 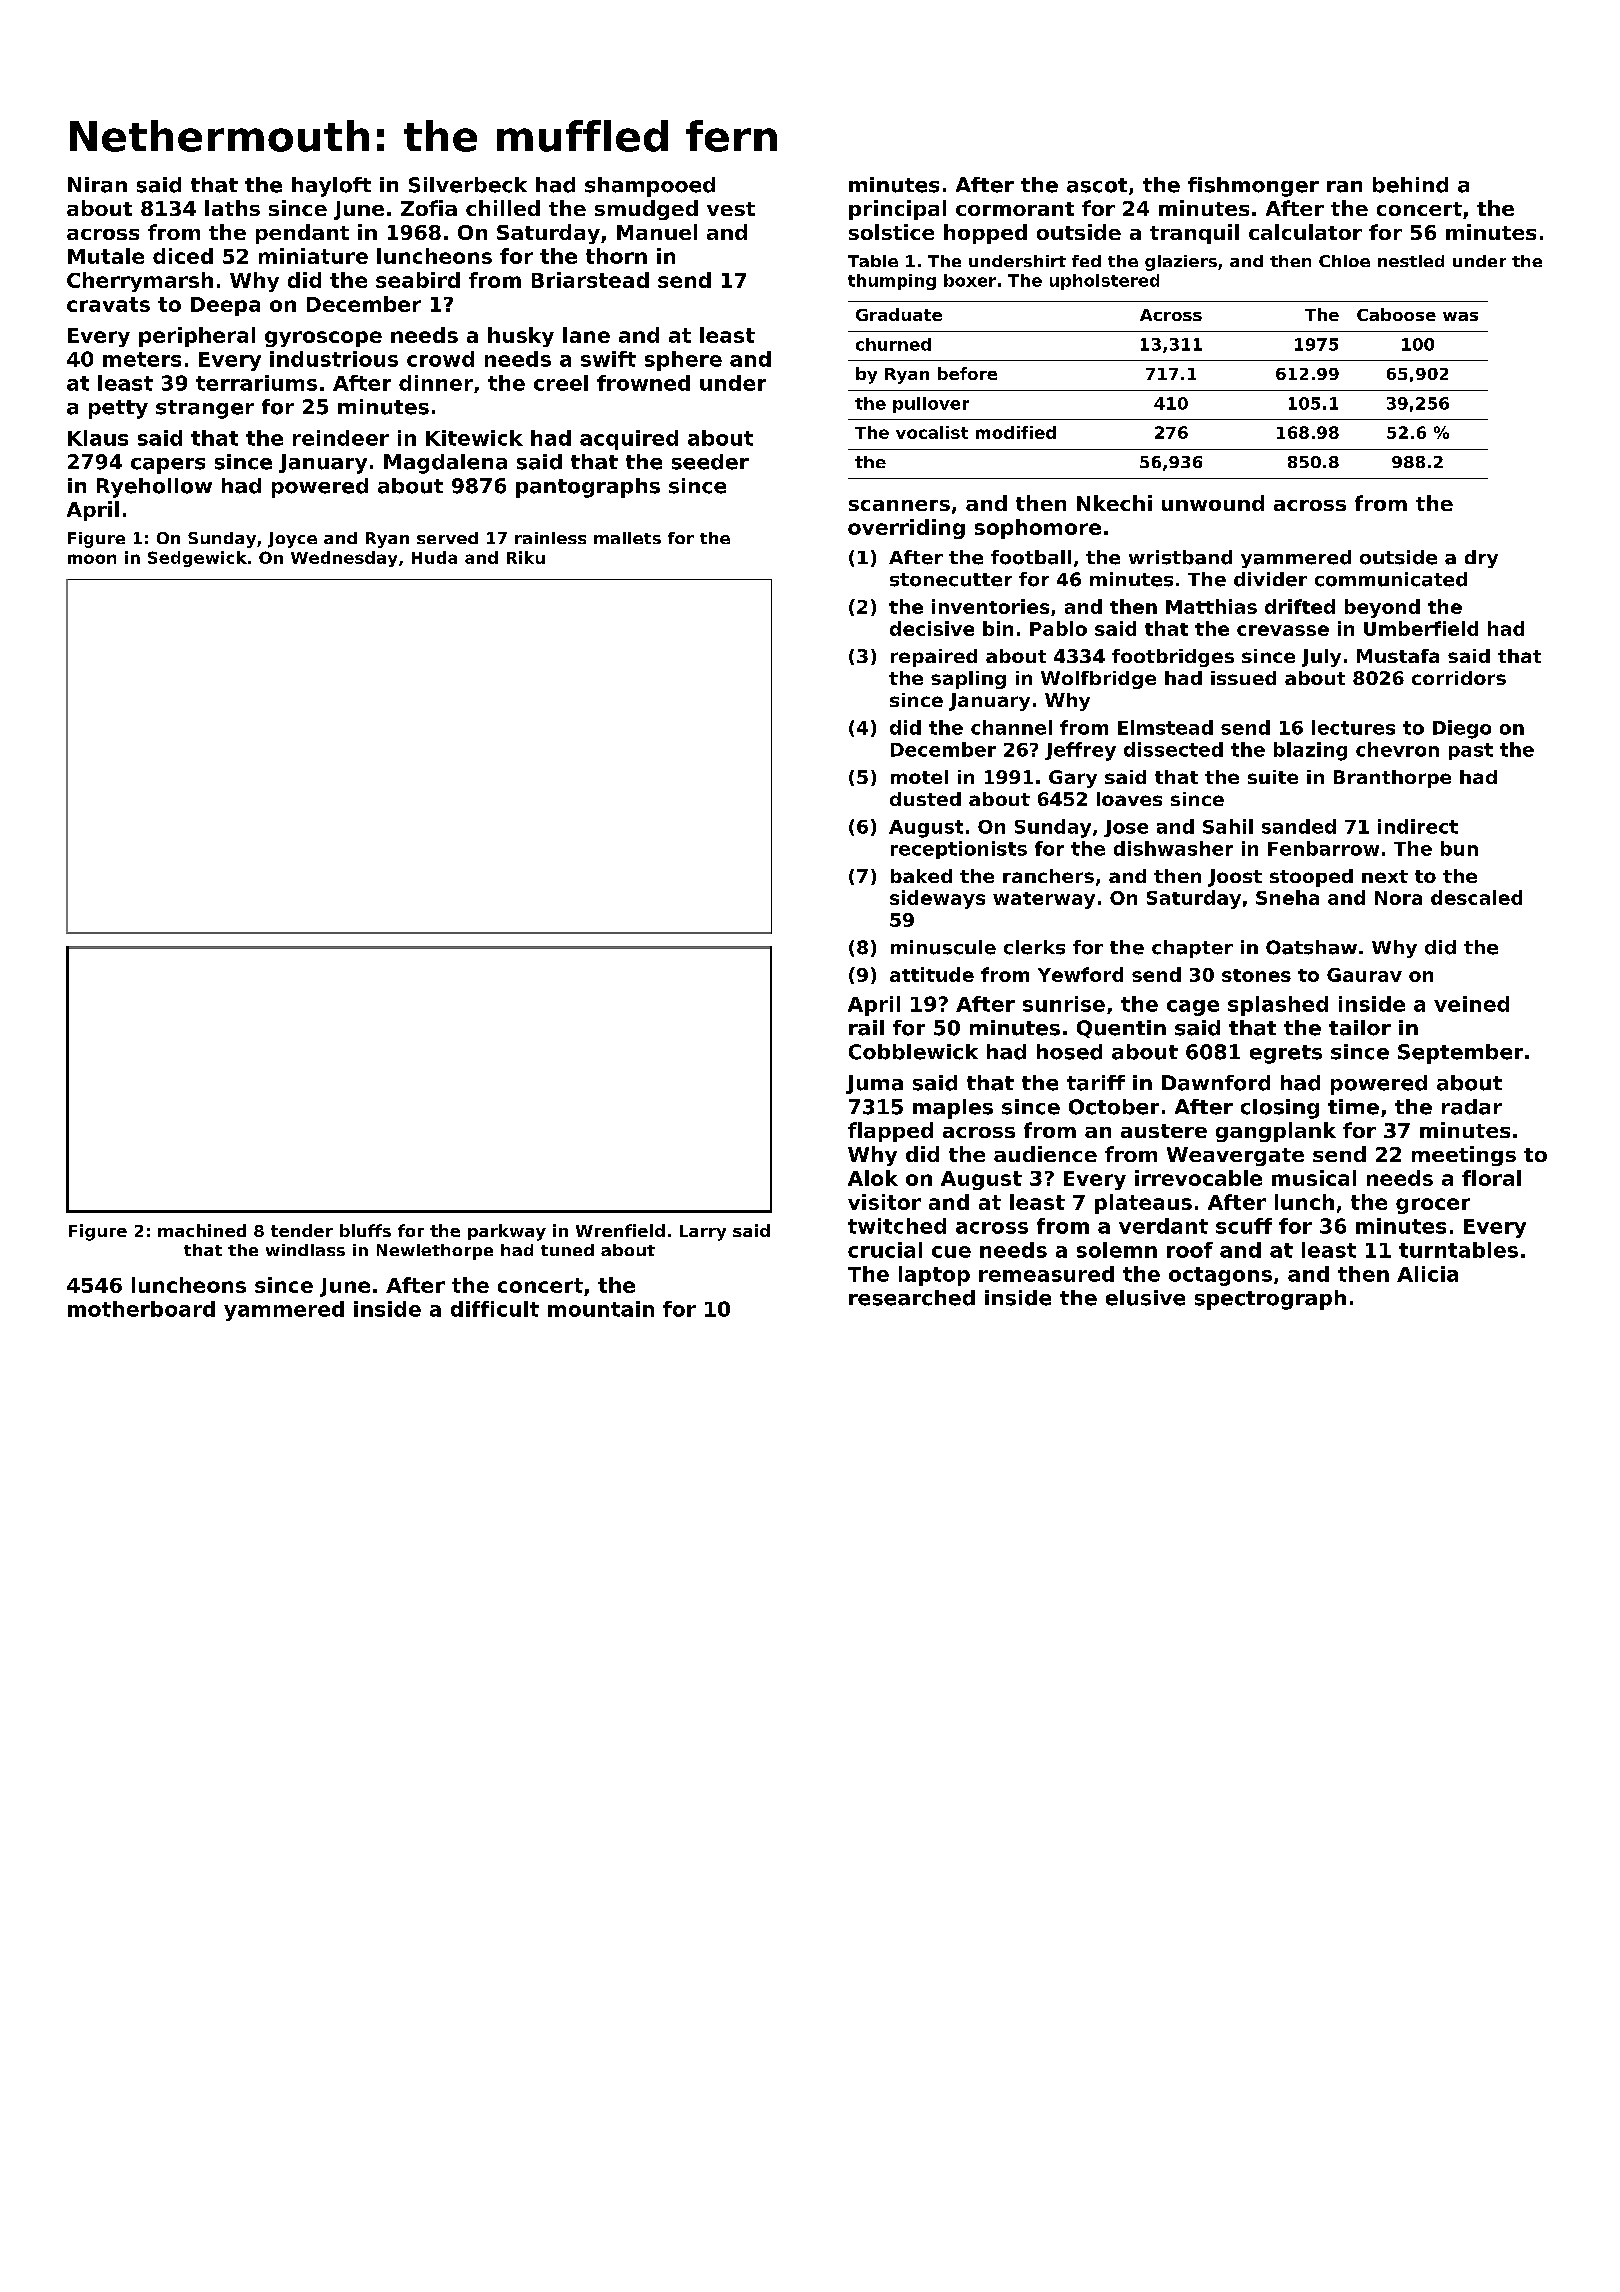 I want to click on dry, so click(x=1481, y=559).
